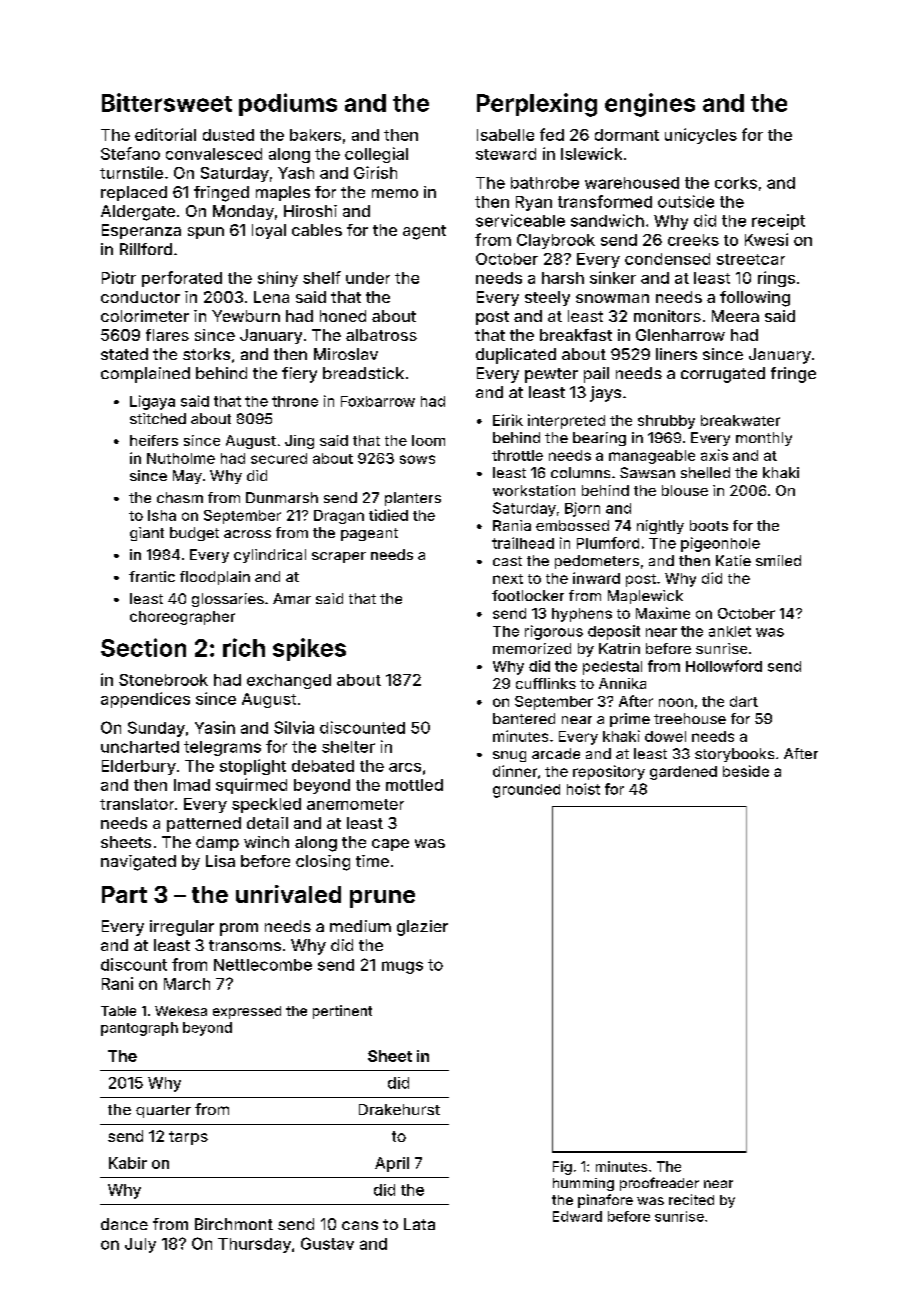  I want to click on next, so click(508, 579).
